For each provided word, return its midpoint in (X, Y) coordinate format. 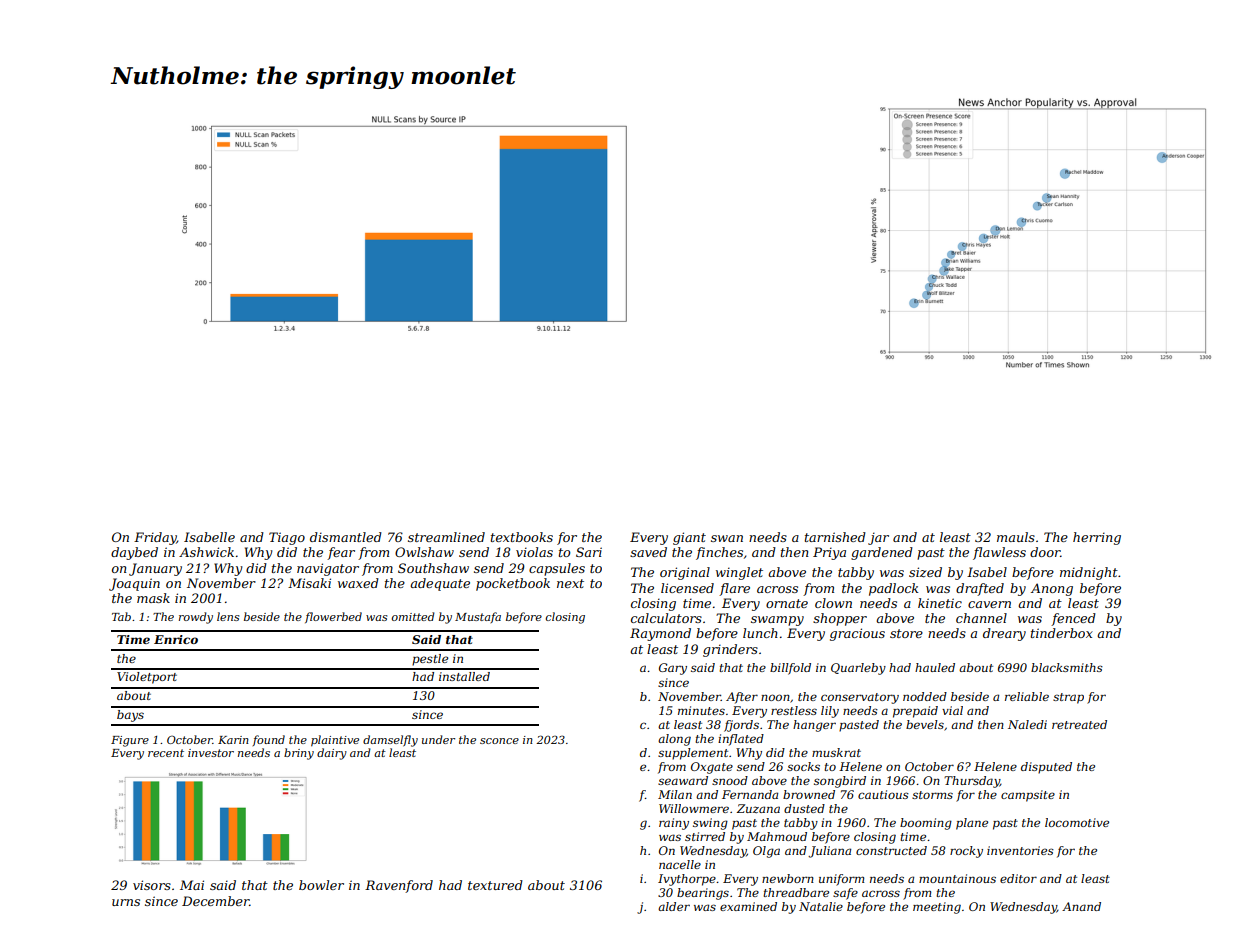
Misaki (309, 583)
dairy (332, 754)
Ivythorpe (687, 880)
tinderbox (1062, 633)
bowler (321, 885)
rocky (966, 852)
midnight (1089, 573)
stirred (705, 836)
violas (534, 552)
